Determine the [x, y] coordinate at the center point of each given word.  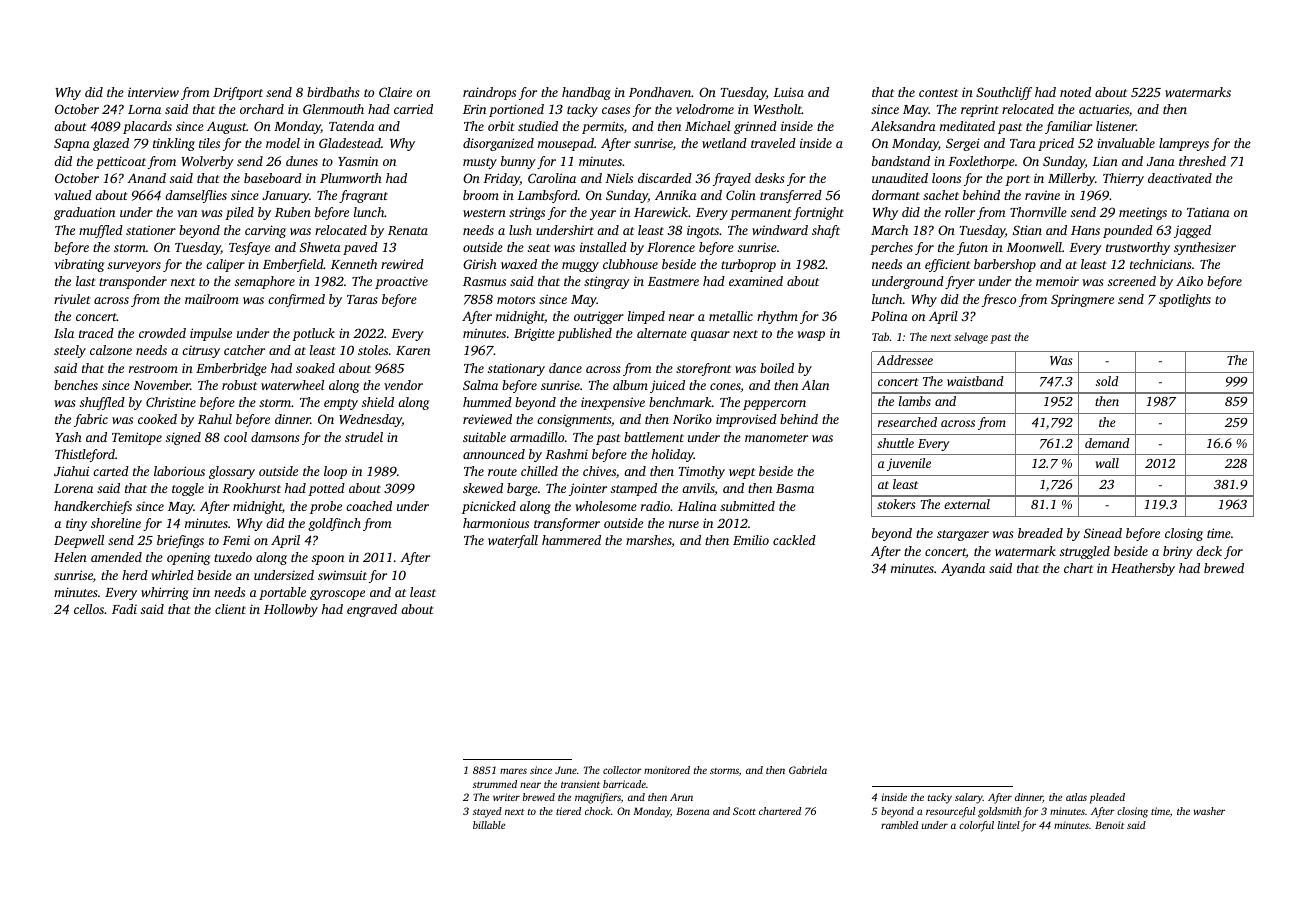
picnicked [489, 507]
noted [1075, 92]
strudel [364, 437]
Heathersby [1143, 569]
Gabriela [808, 770]
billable [489, 825]
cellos [89, 609]
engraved [372, 610]
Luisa [788, 92]
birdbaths [333, 92]
